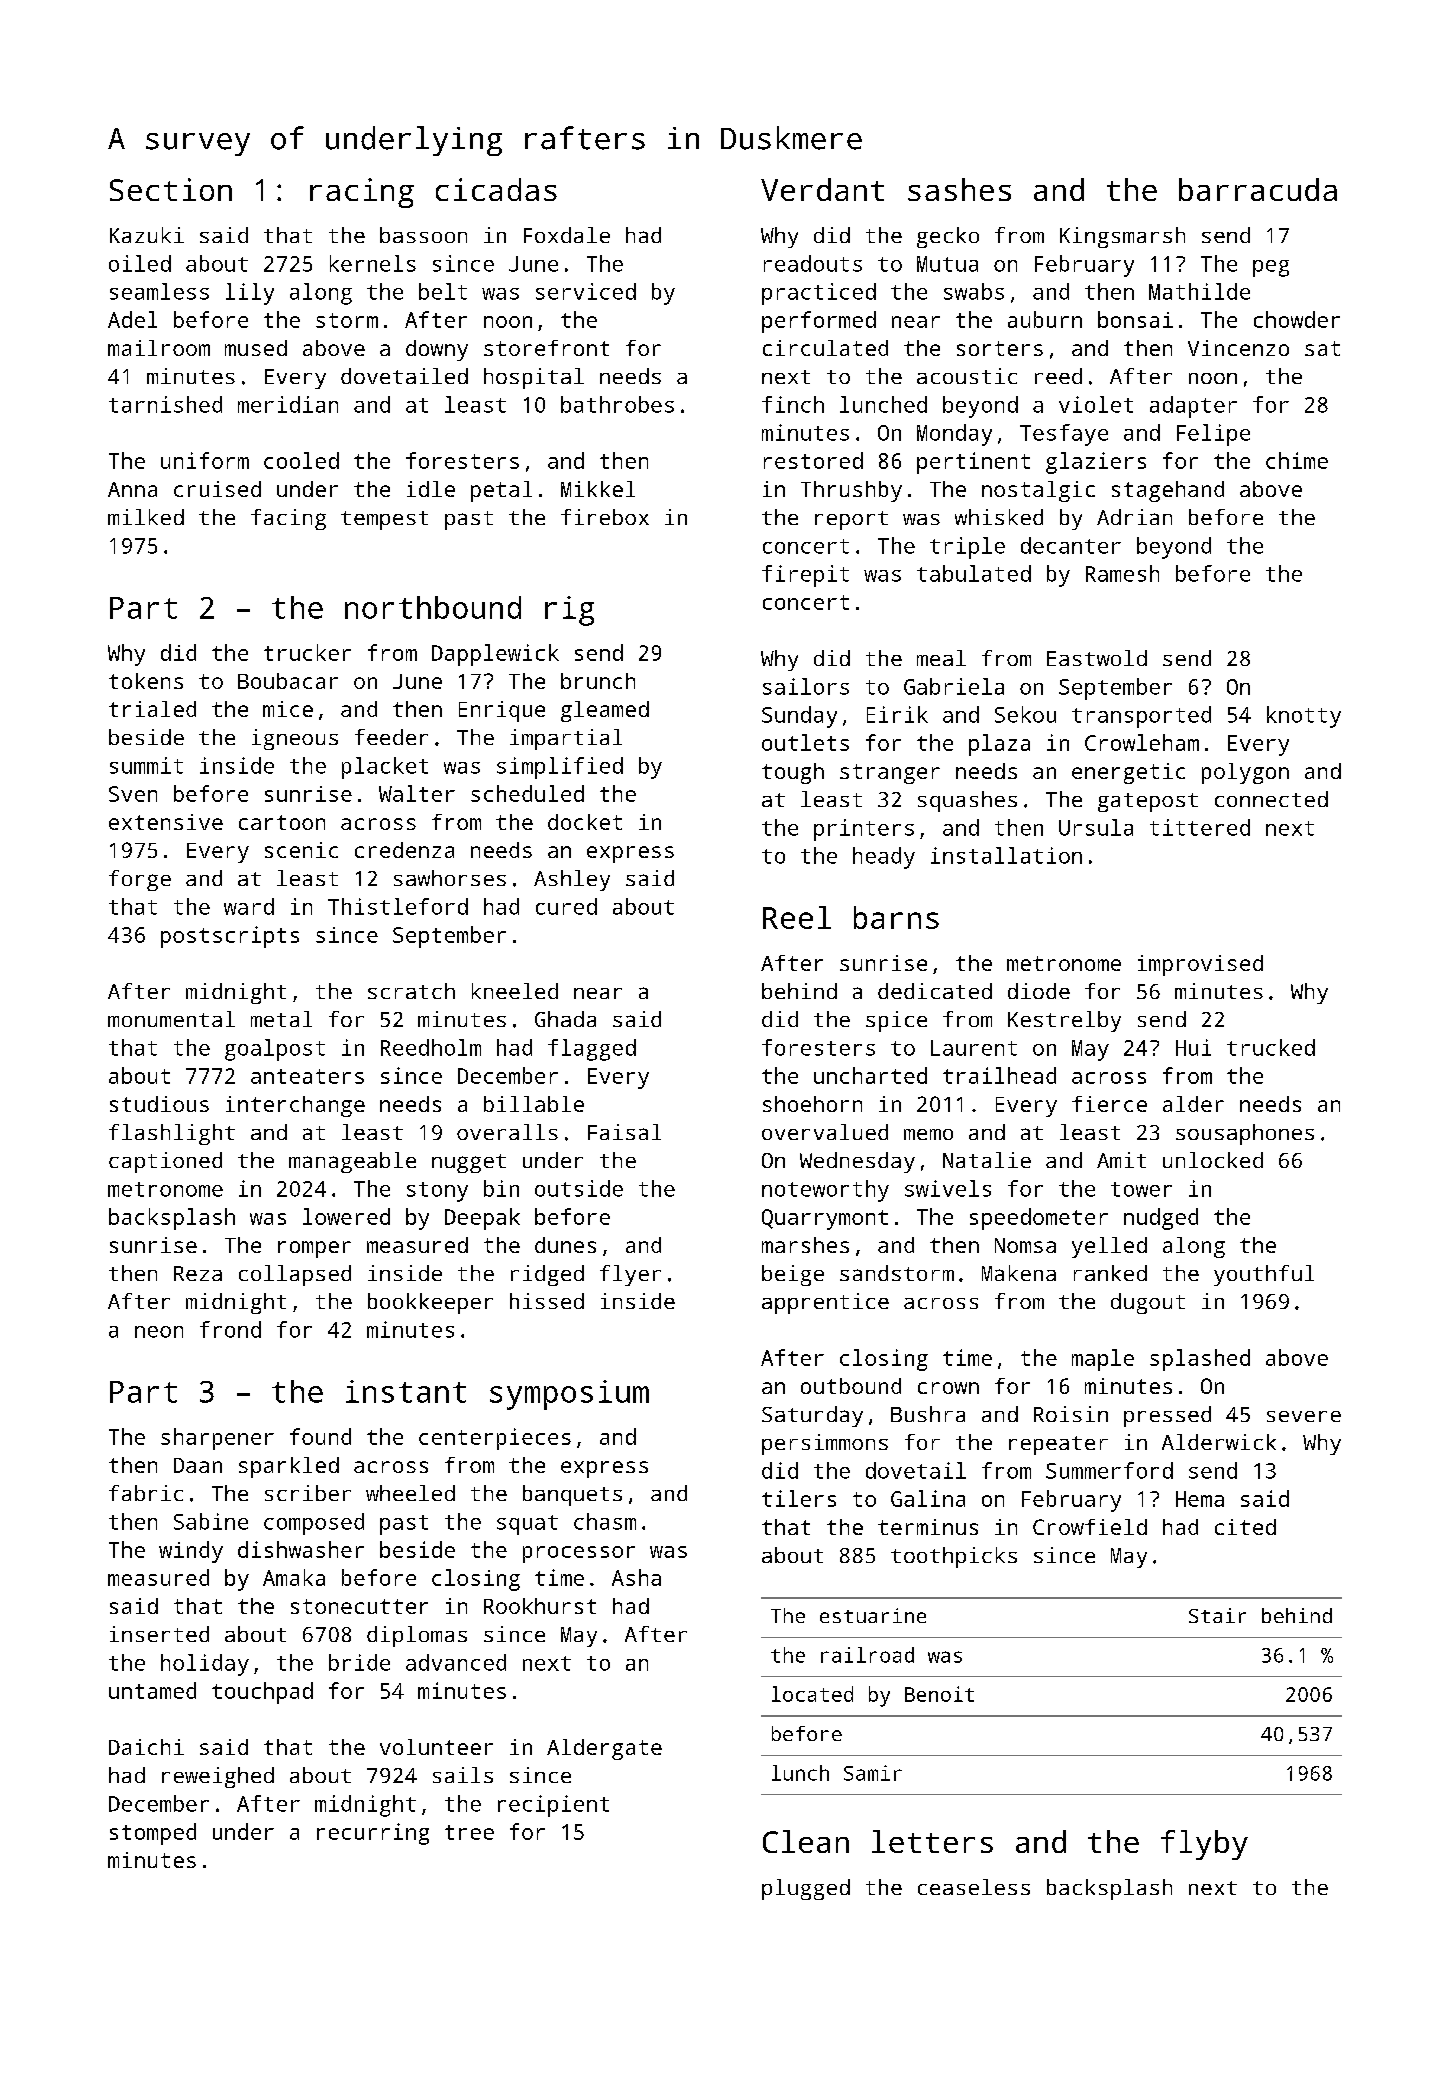  I want to click on firepit, so click(805, 576).
